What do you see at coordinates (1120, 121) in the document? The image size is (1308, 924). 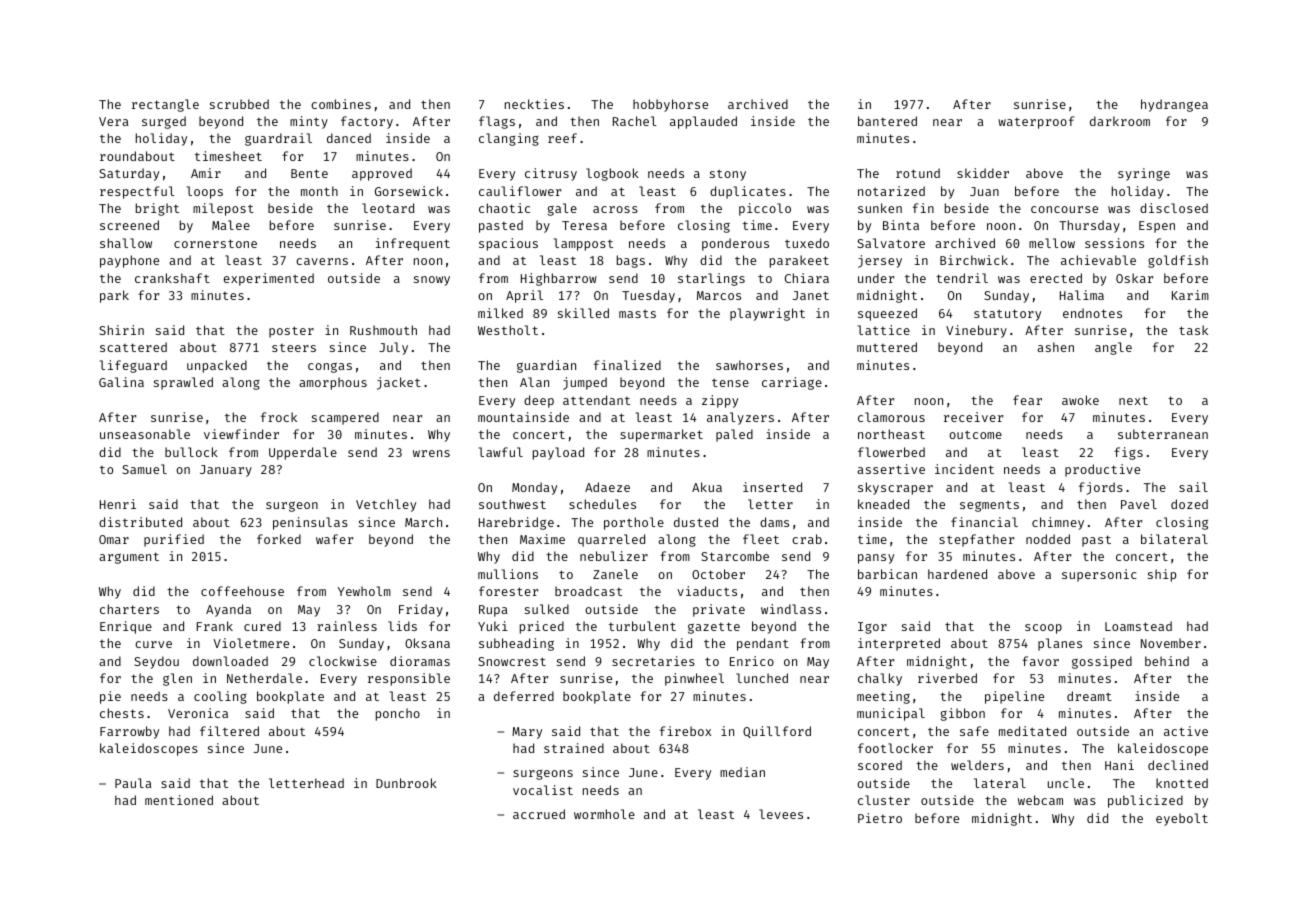 I see `darkroom` at bounding box center [1120, 121].
